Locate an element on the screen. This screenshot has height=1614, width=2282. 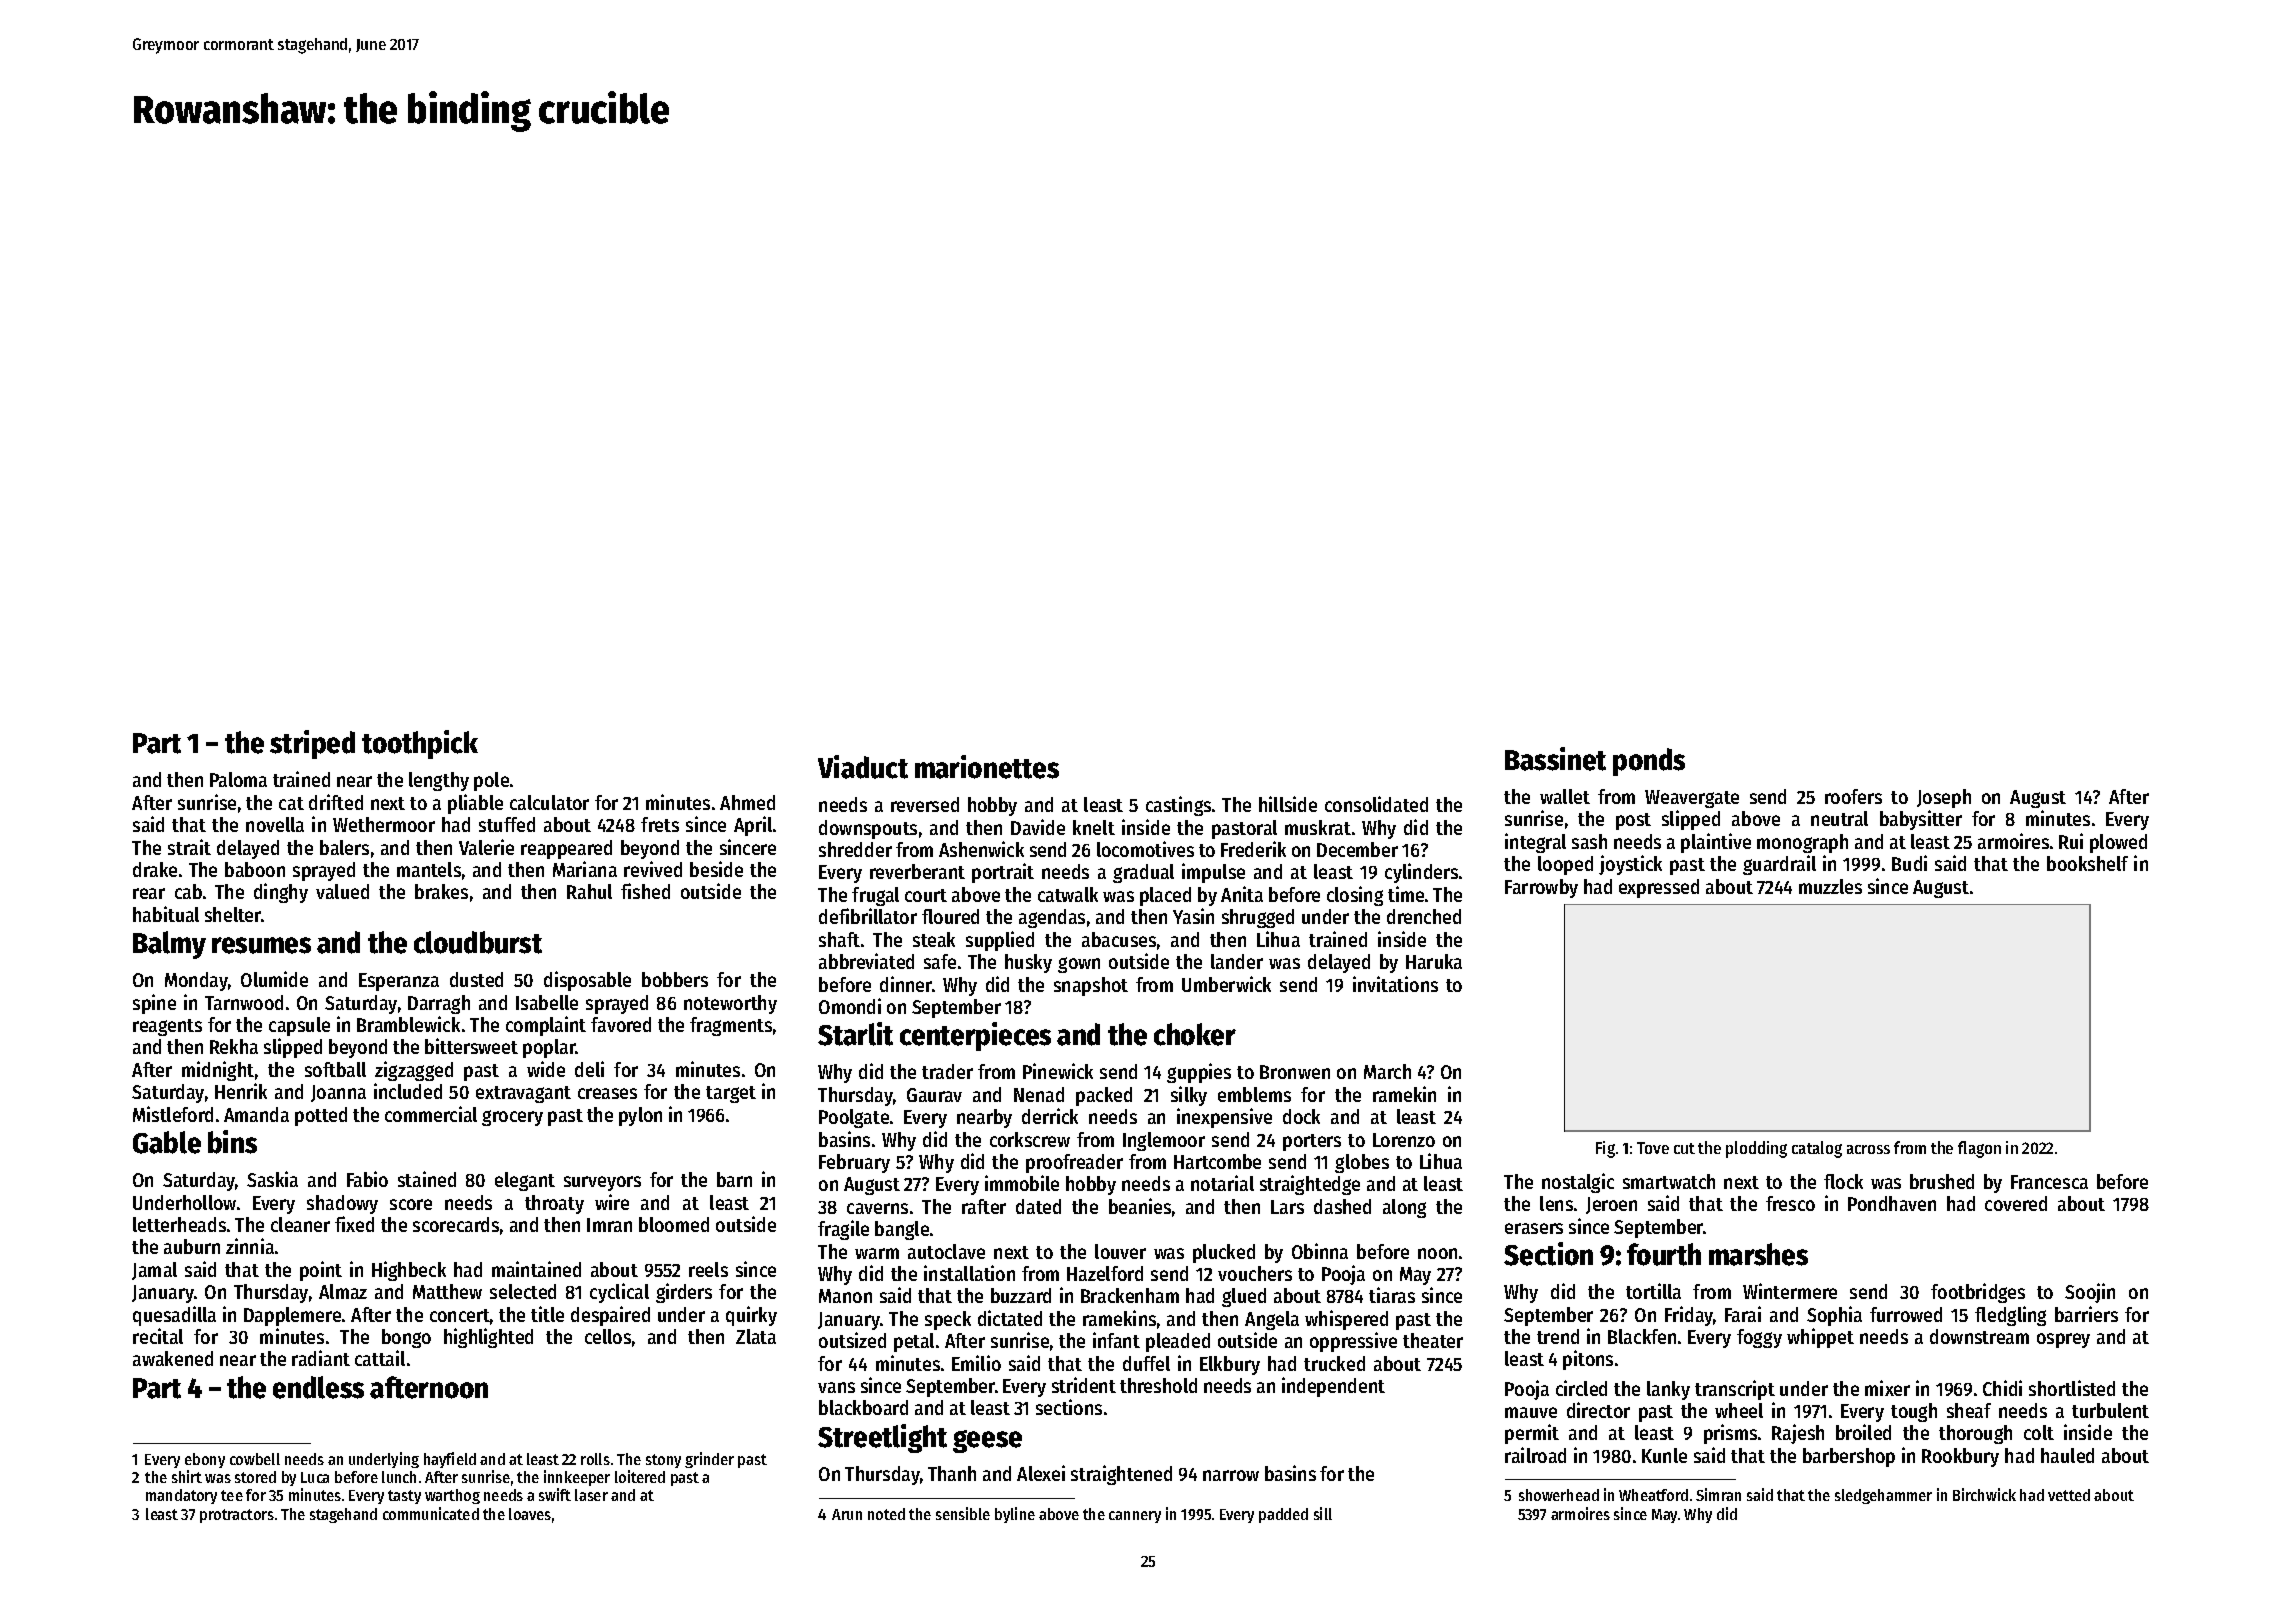
Lorenzo is located at coordinates (1404, 1140).
